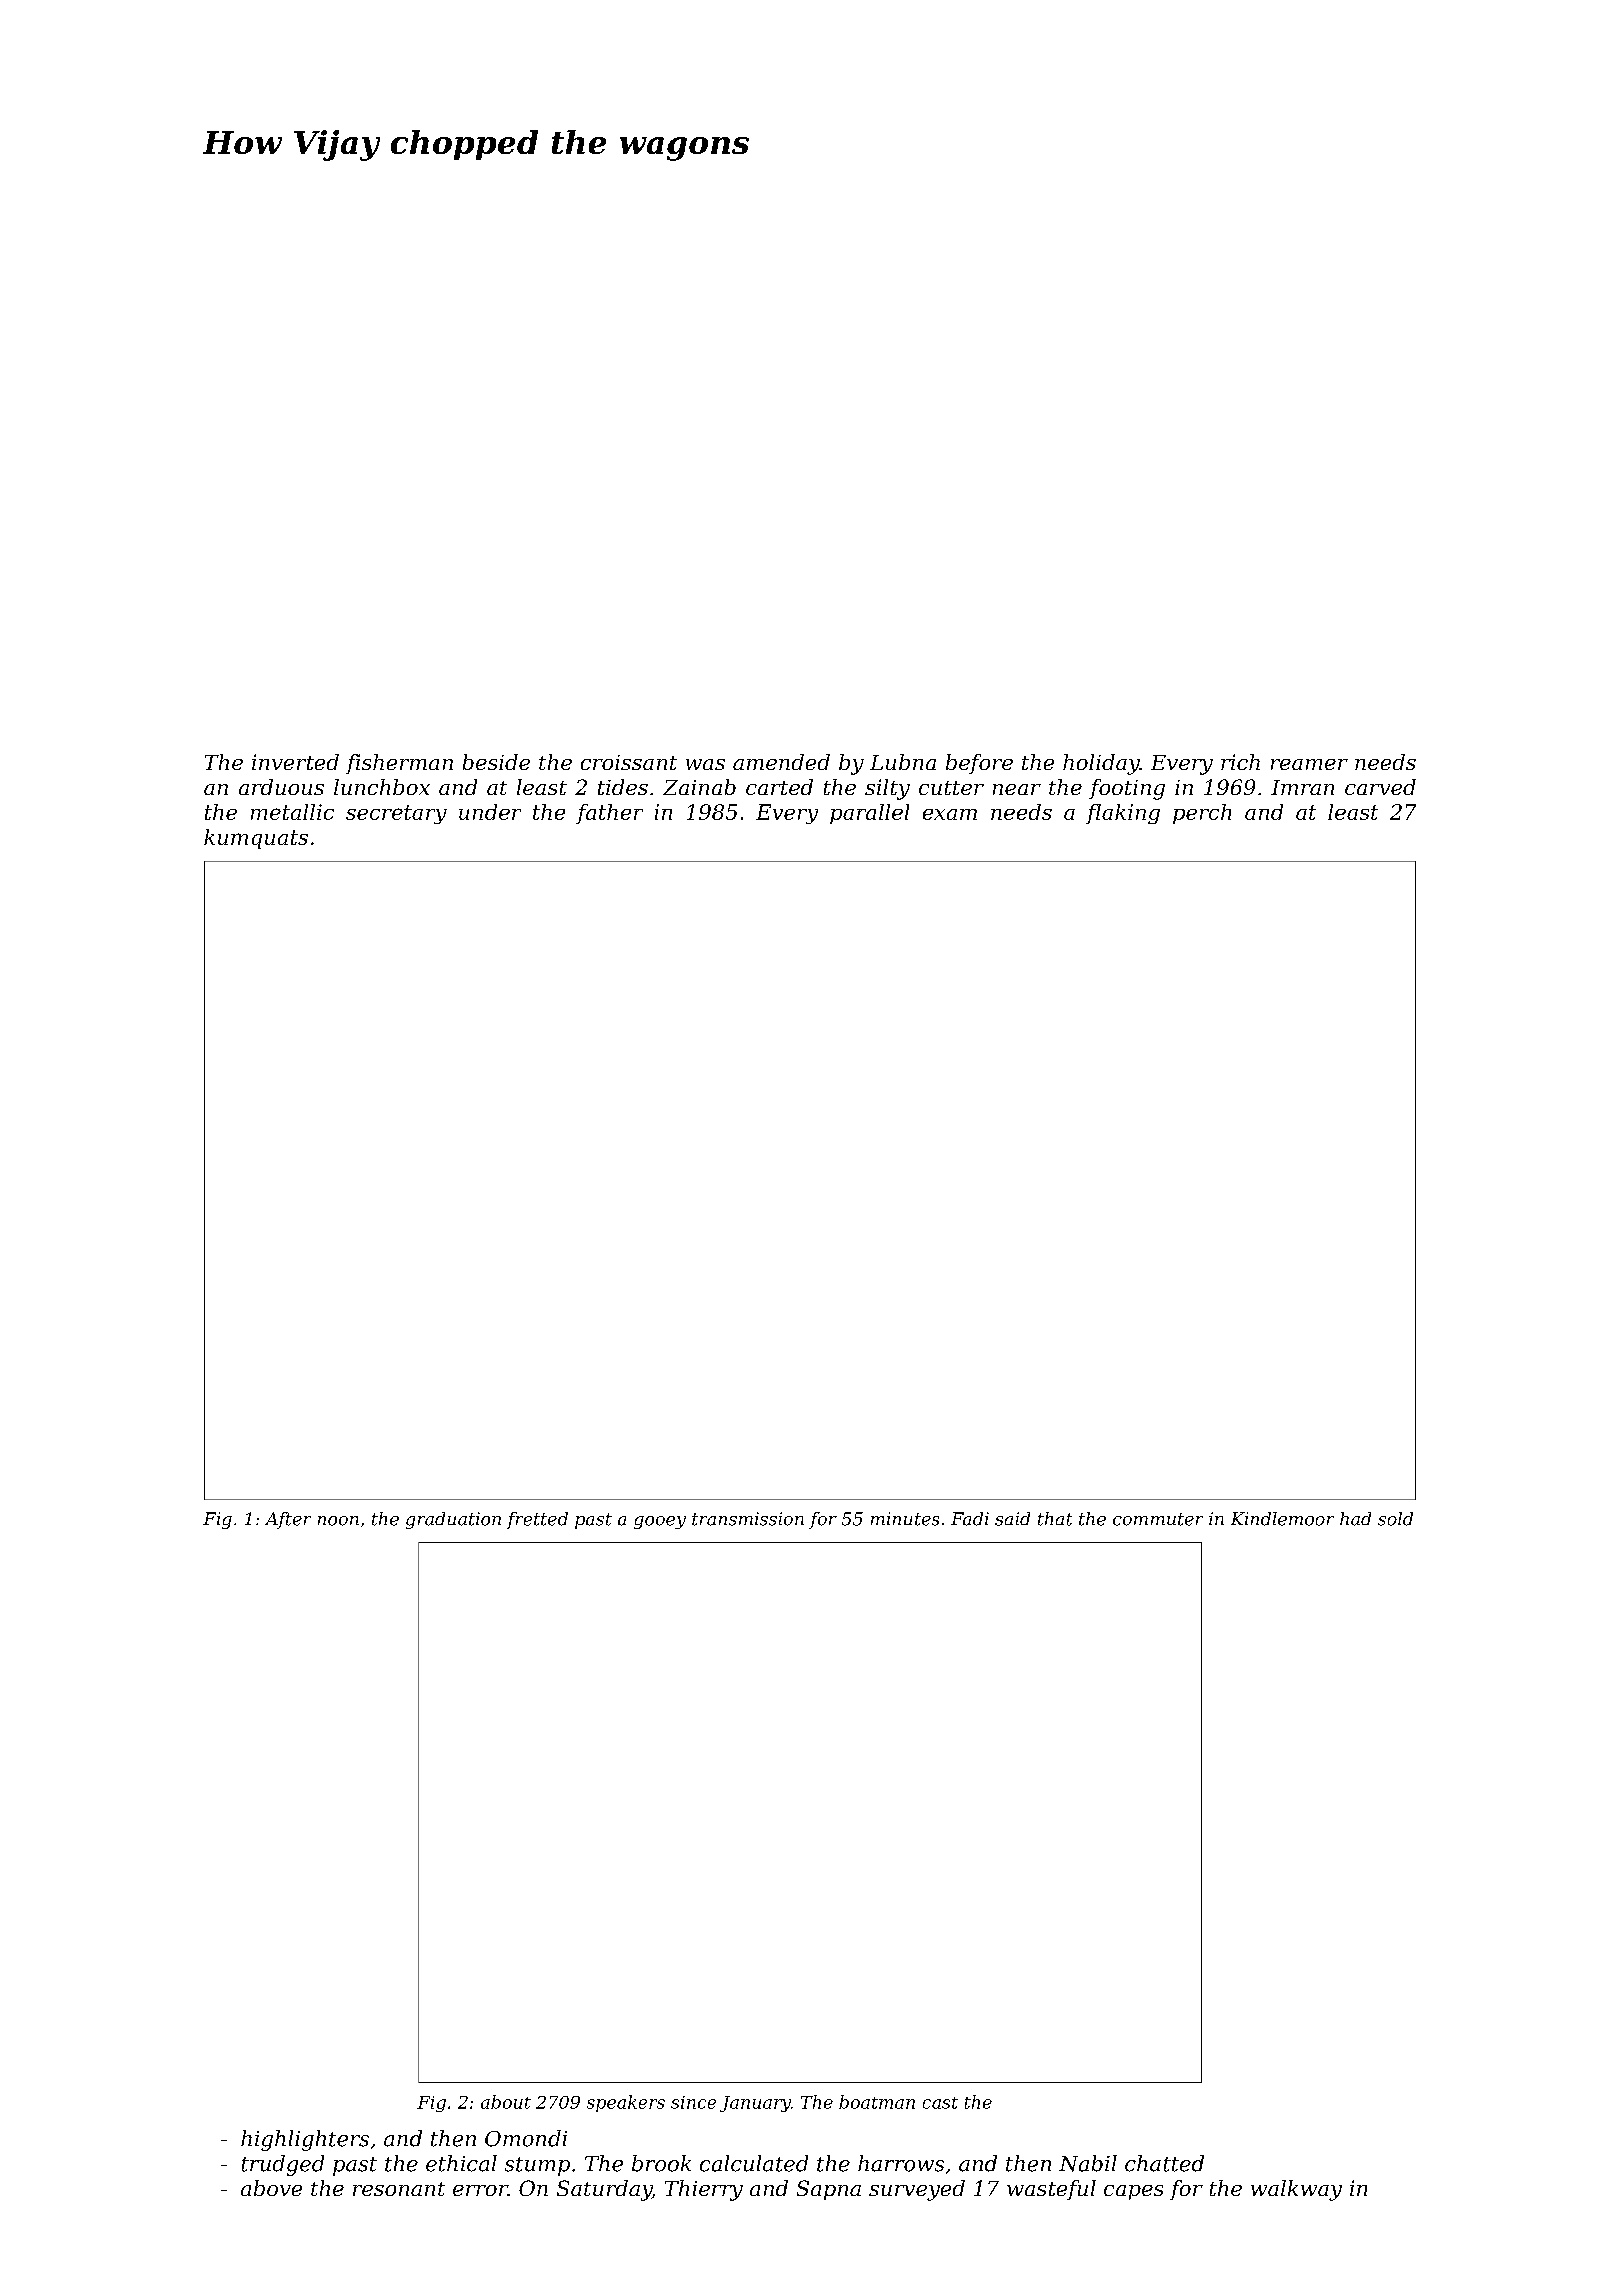 This screenshot has width=1620, height=2292. Describe the element at coordinates (288, 1520) in the screenshot. I see `After` at that location.
